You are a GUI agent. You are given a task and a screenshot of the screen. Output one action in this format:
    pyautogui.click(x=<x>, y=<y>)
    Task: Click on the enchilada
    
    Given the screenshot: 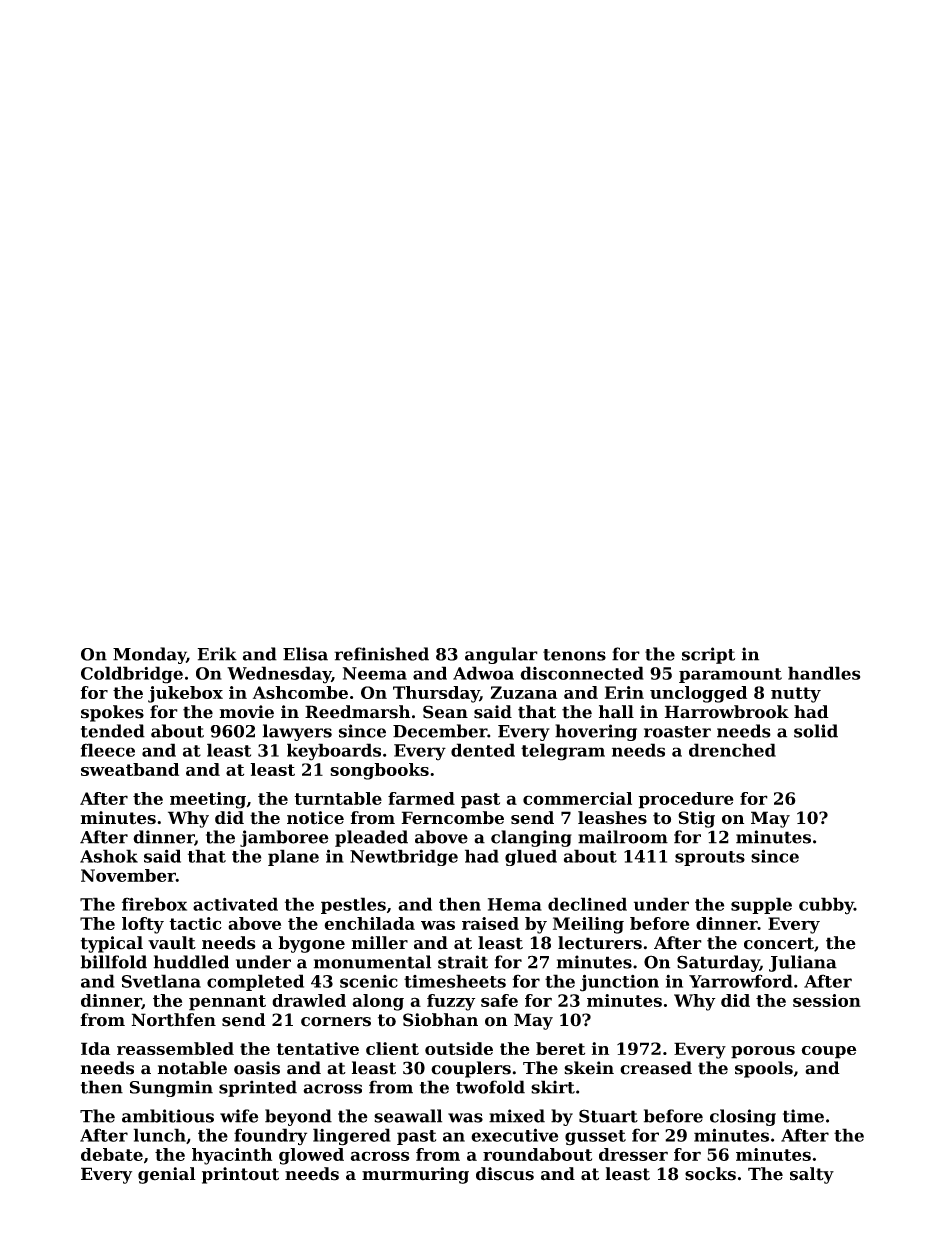 What is the action you would take?
    pyautogui.click(x=369, y=923)
